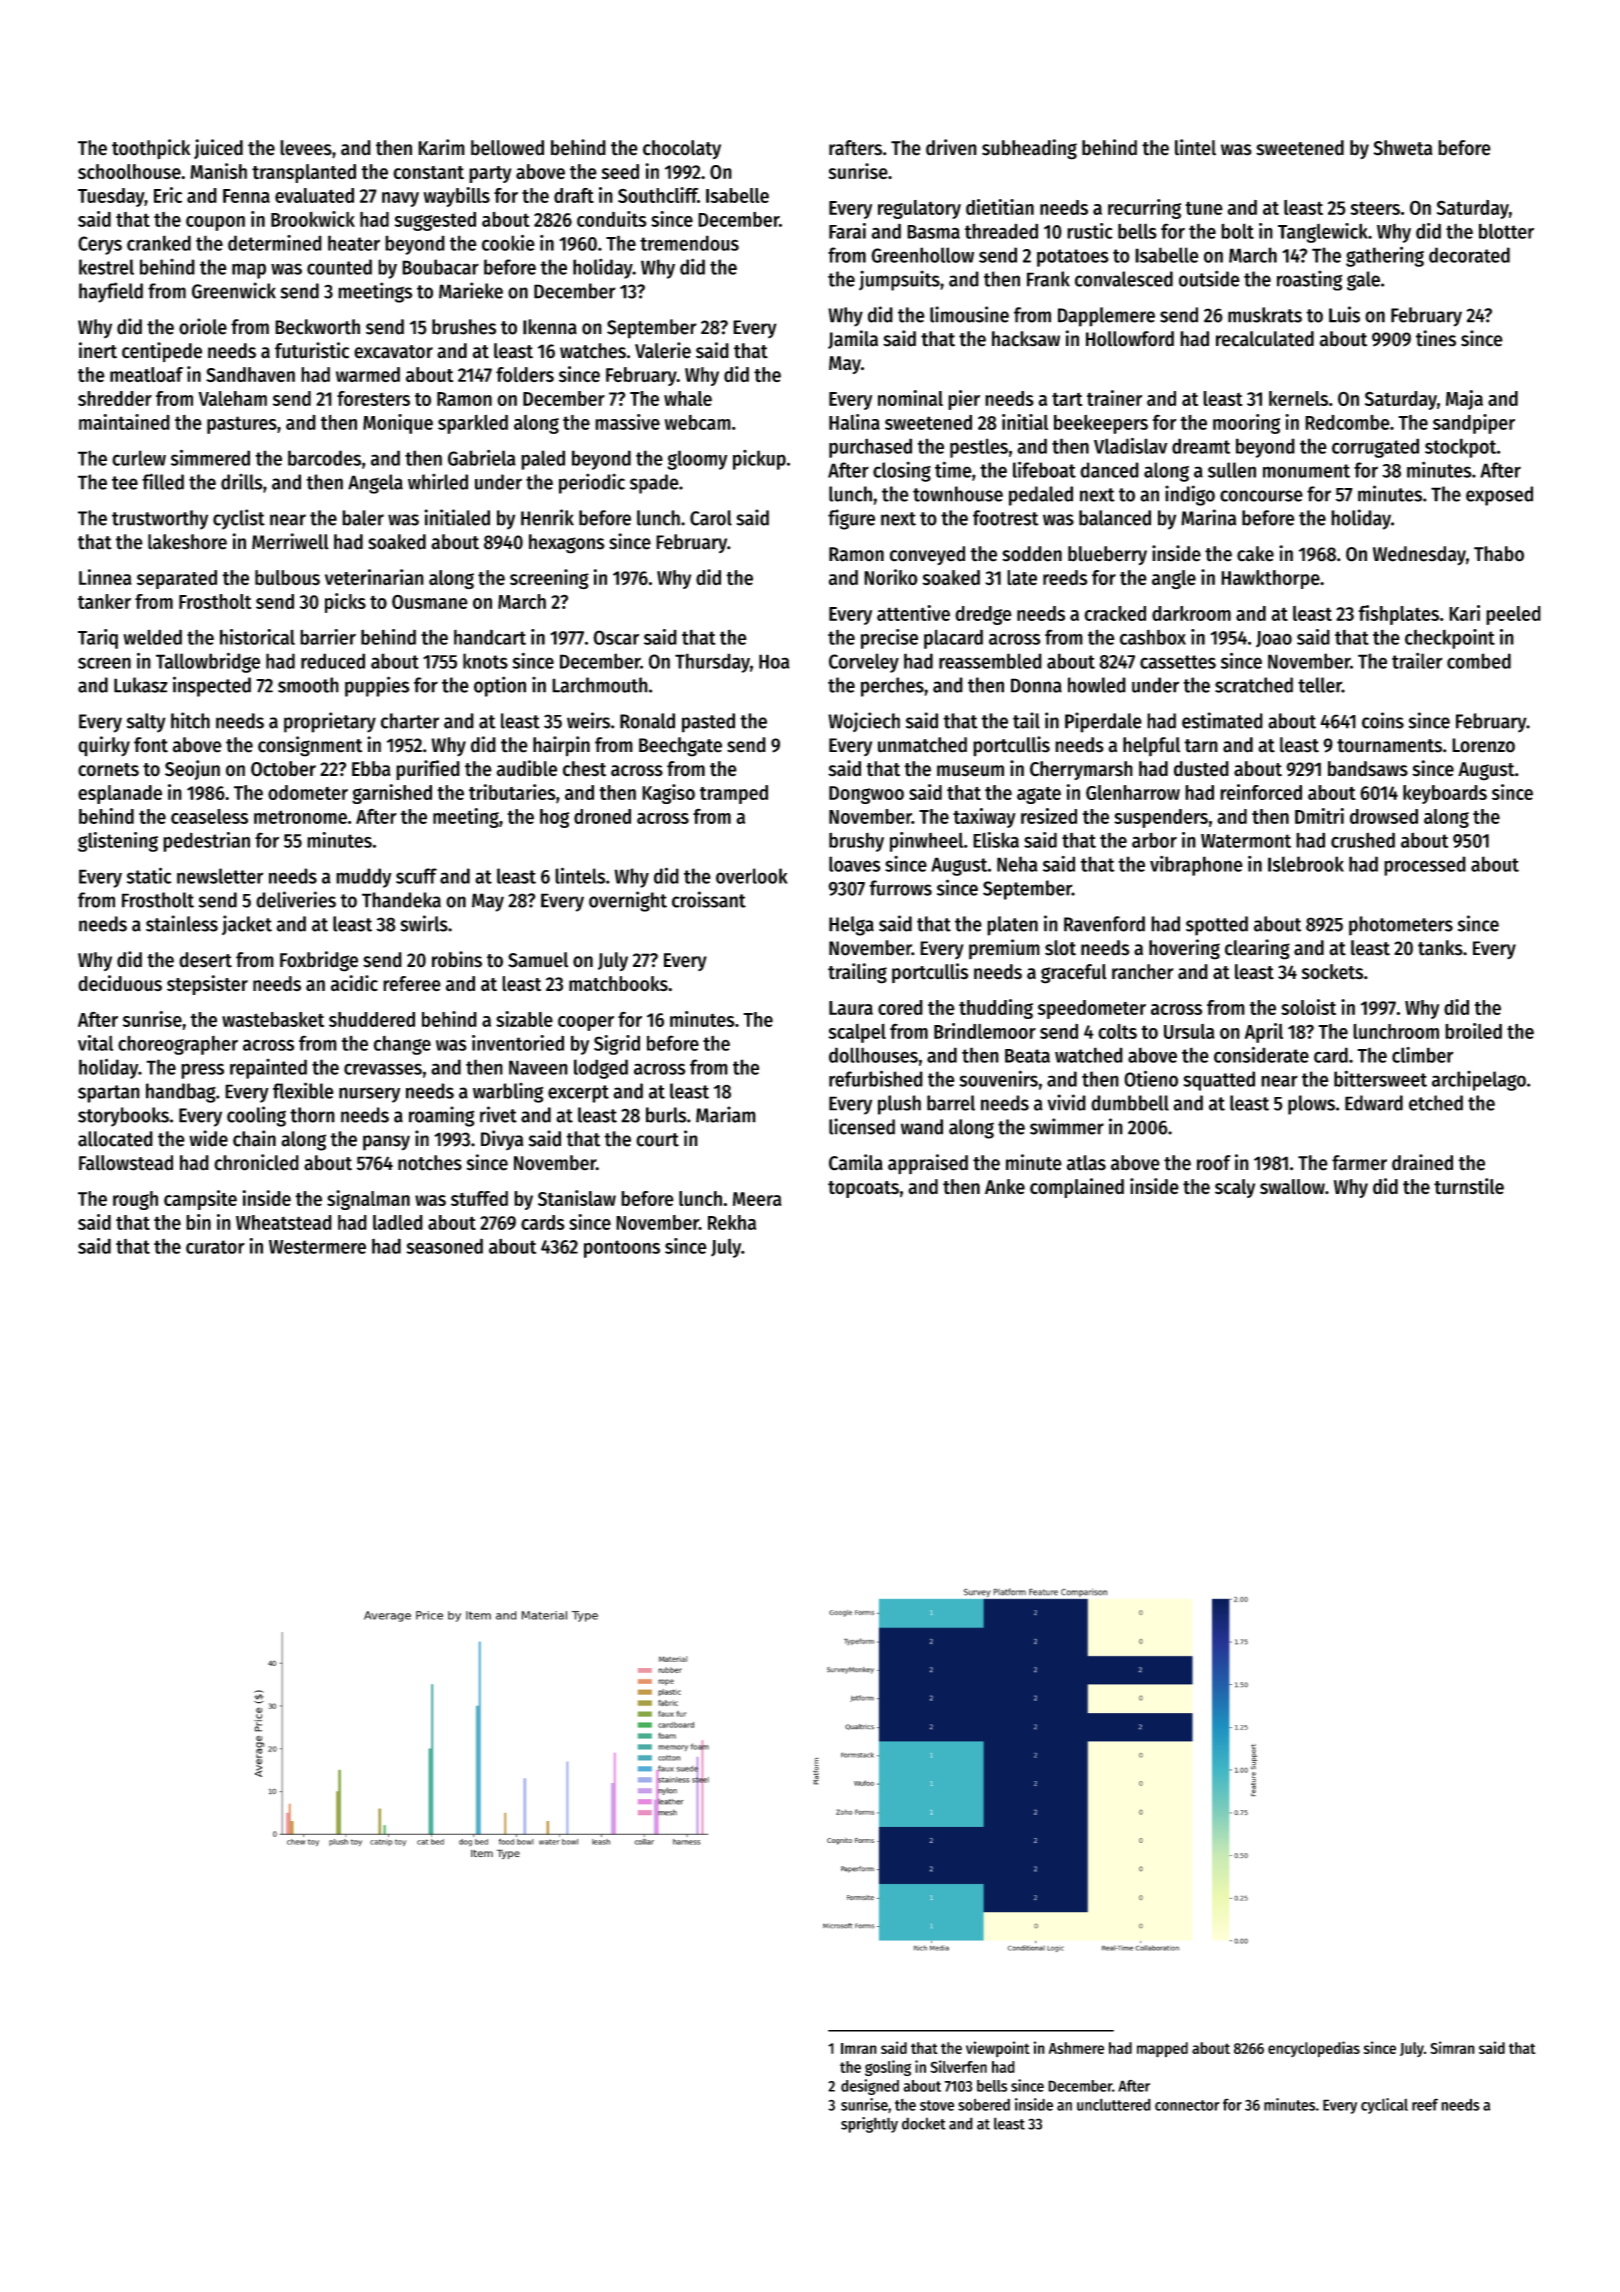 This screenshot has height=2292, width=1620. What do you see at coordinates (870, 2087) in the screenshot?
I see `designed` at bounding box center [870, 2087].
